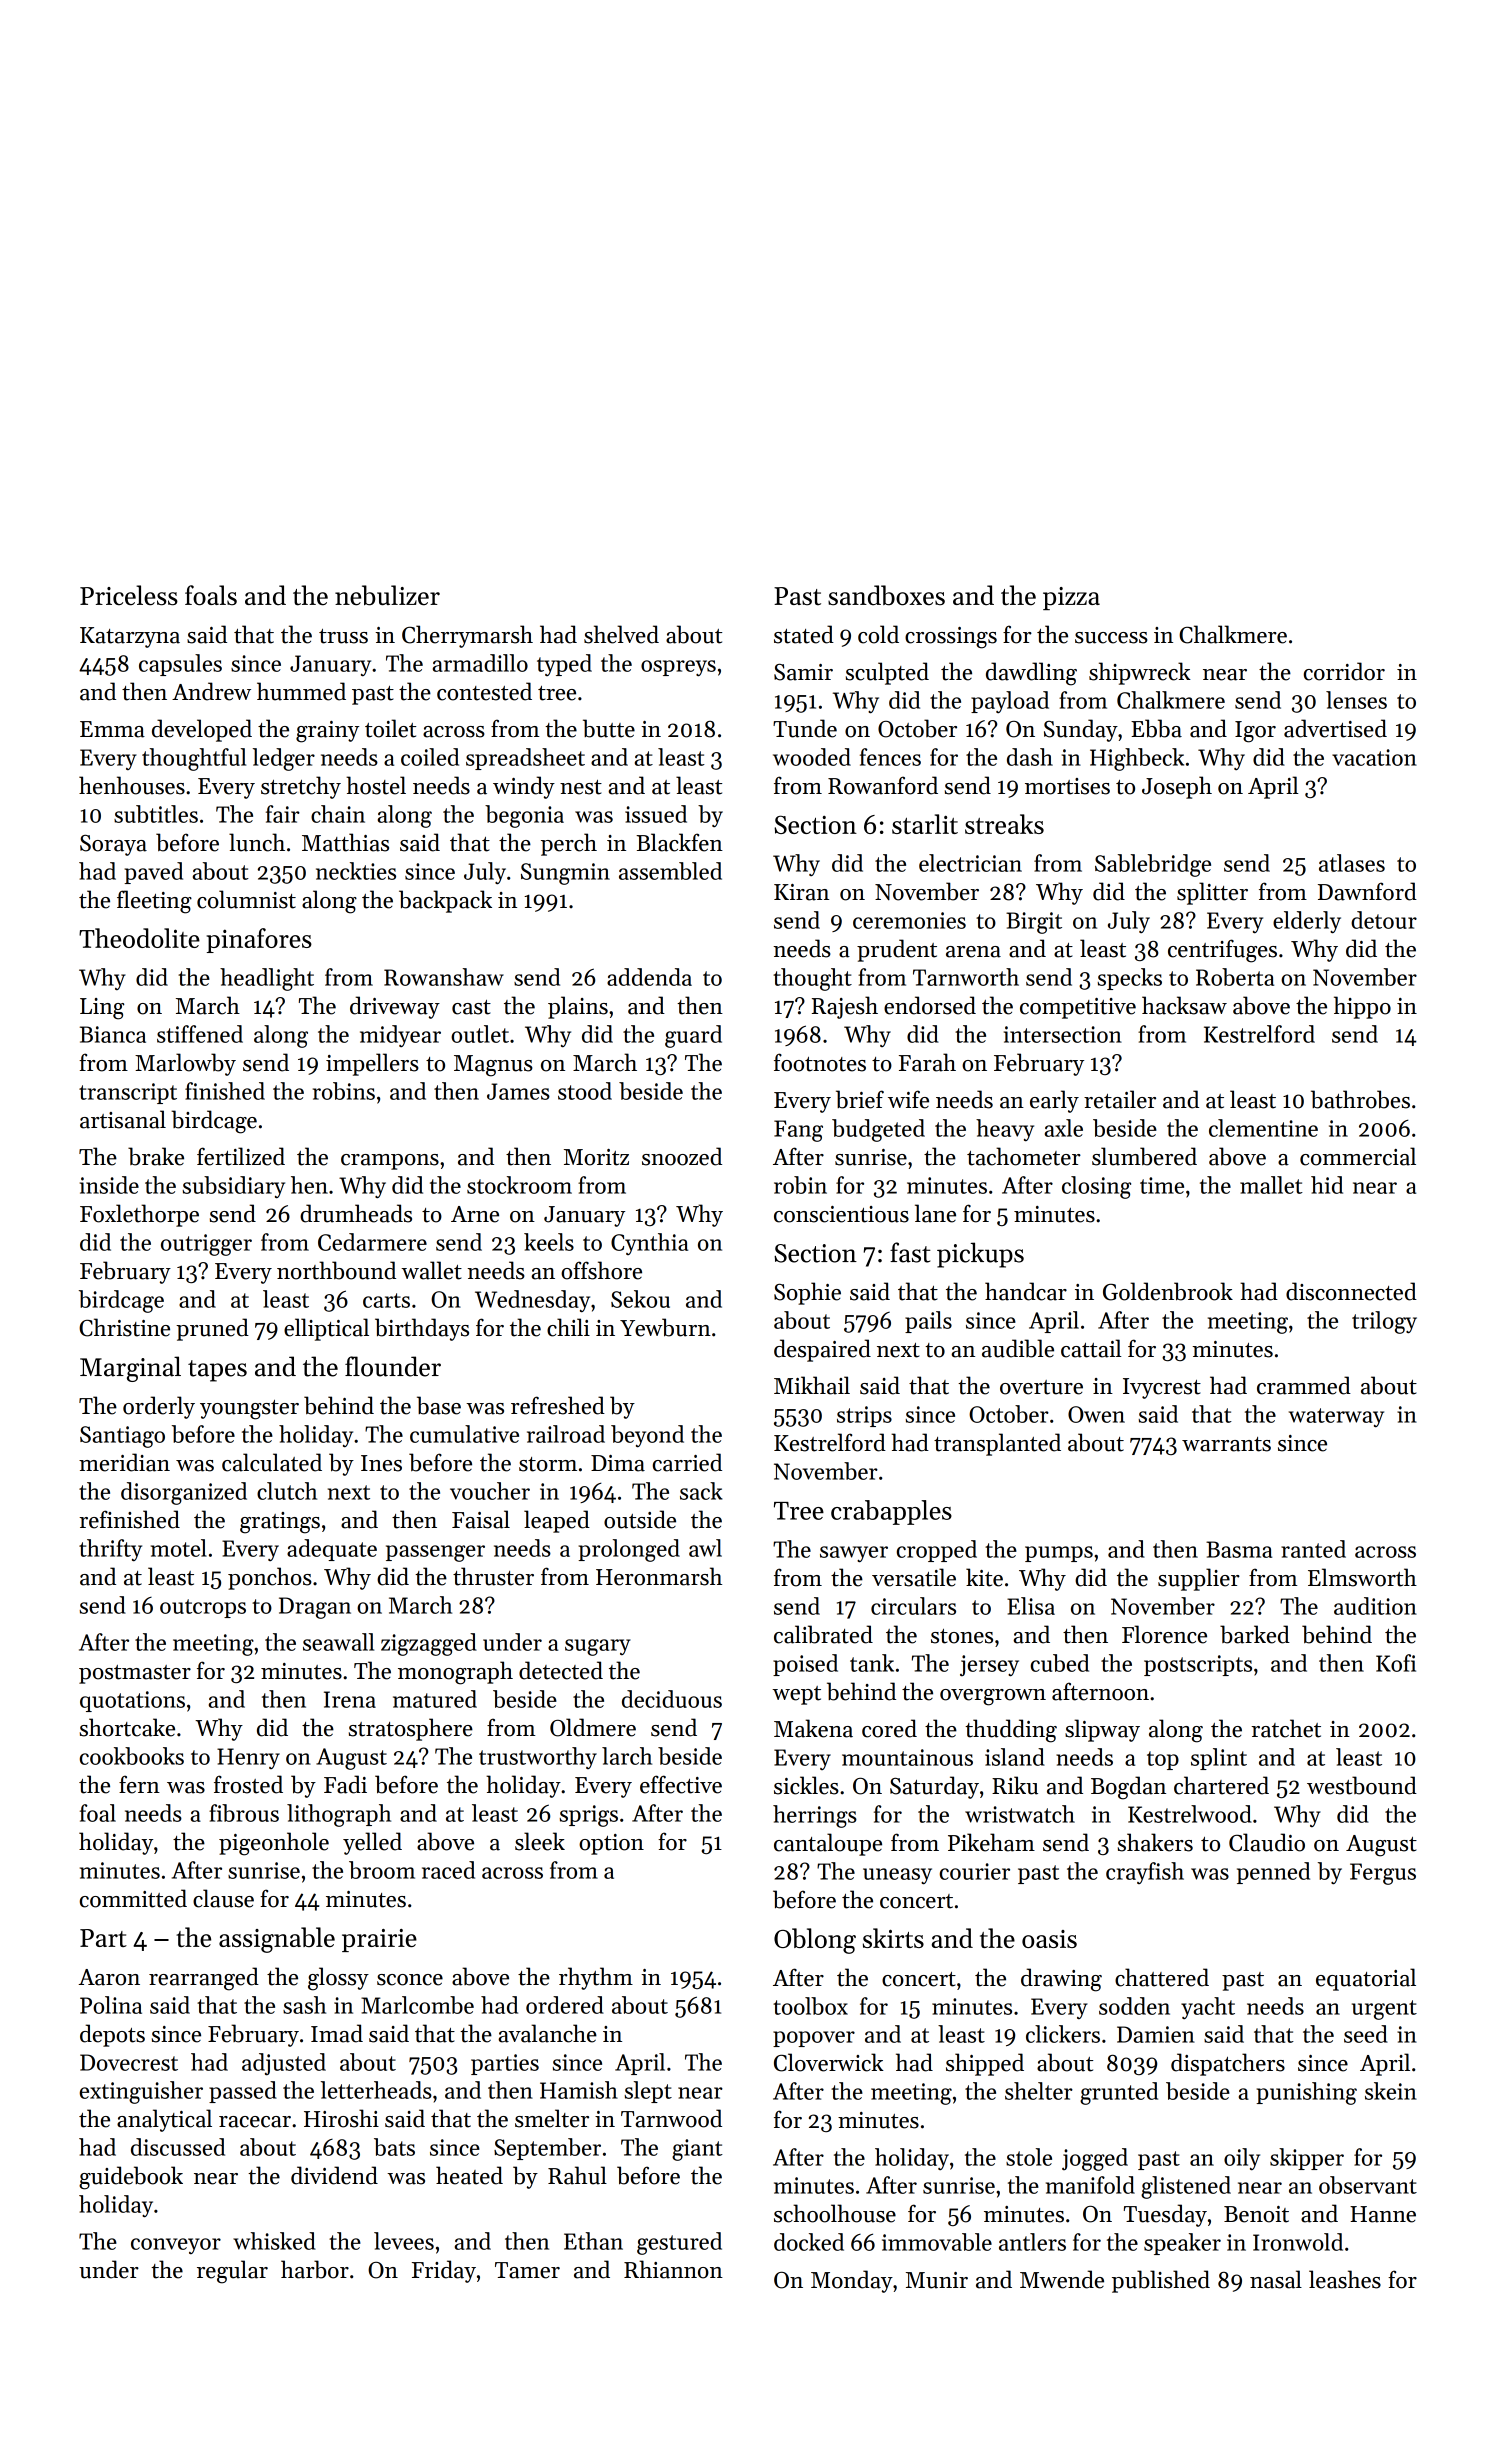 The width and height of the screenshot is (1496, 2464). I want to click on commercial, so click(1358, 1156).
